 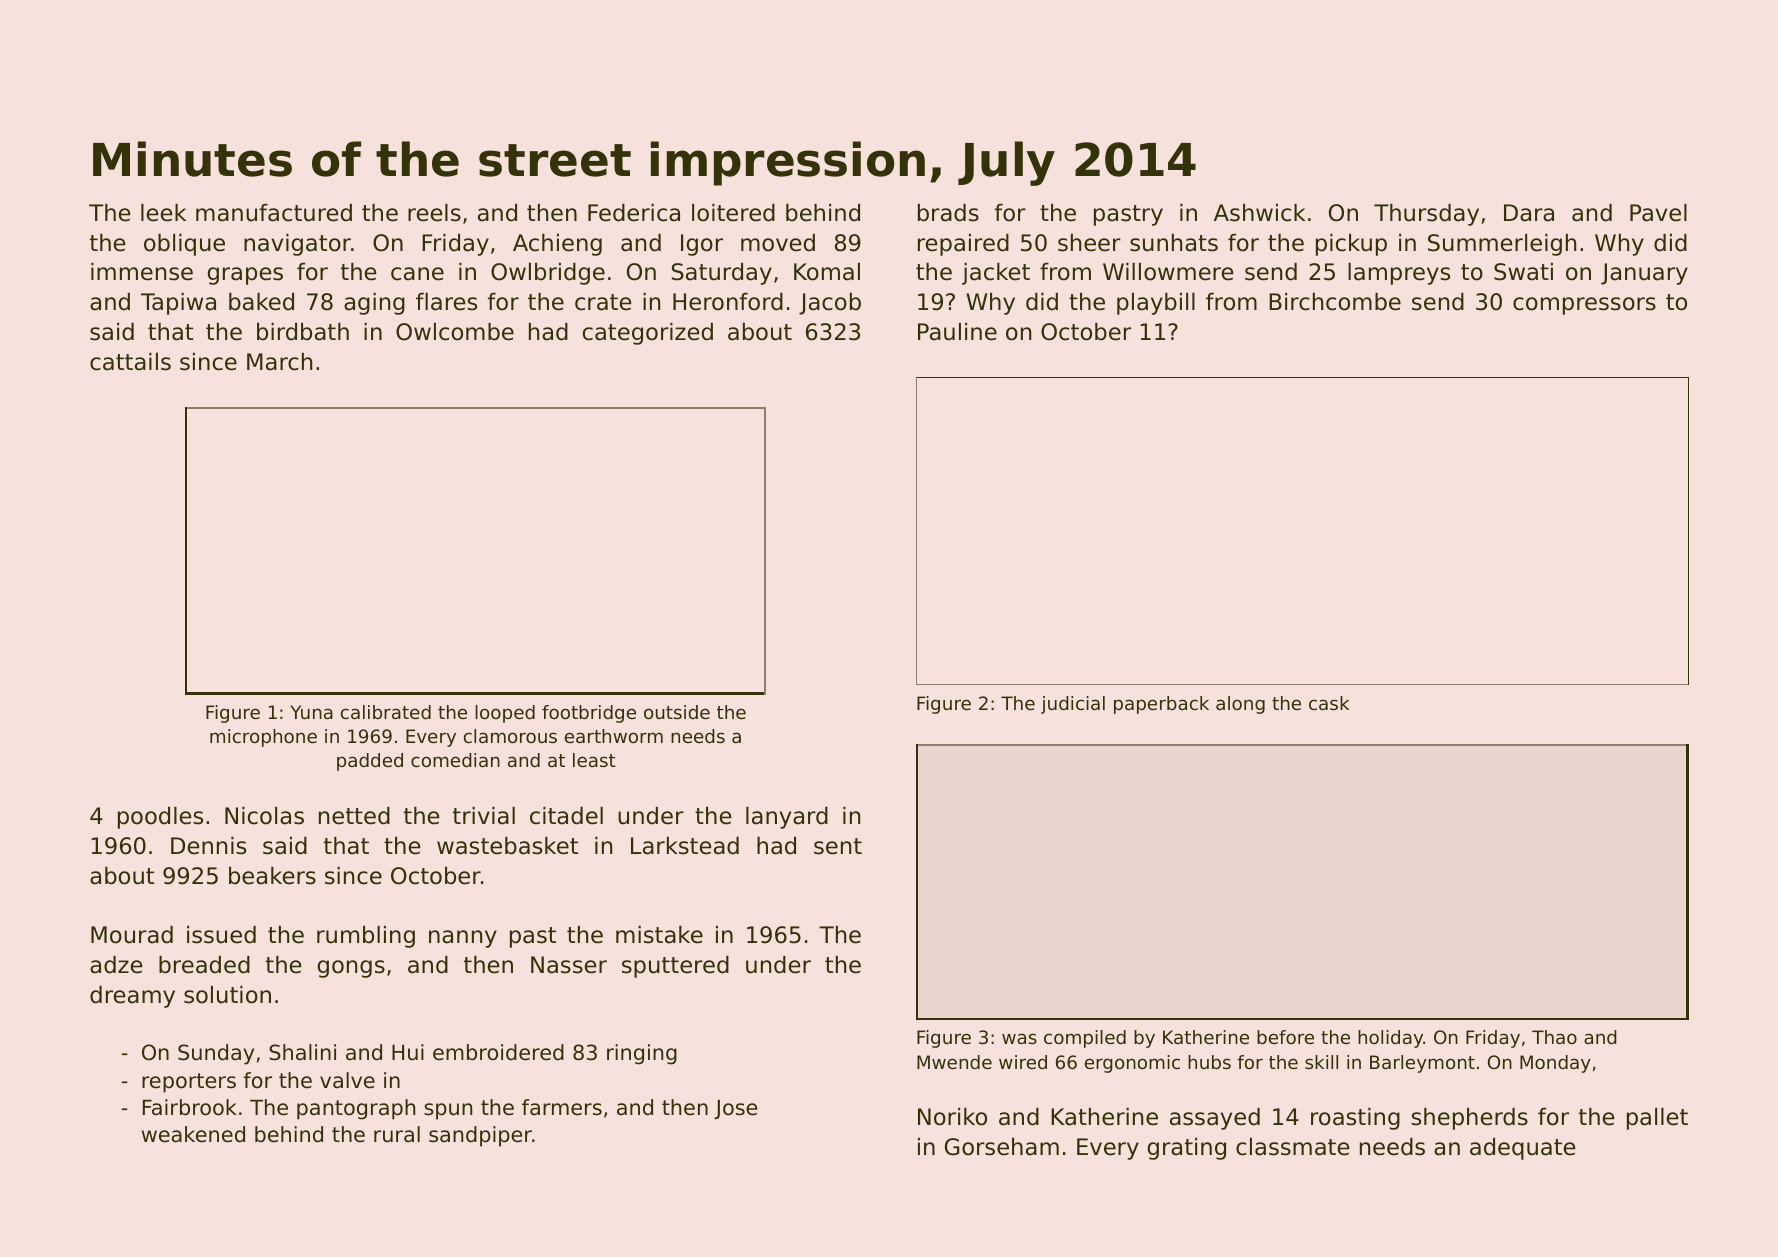 I want to click on Mourad, so click(x=132, y=935).
